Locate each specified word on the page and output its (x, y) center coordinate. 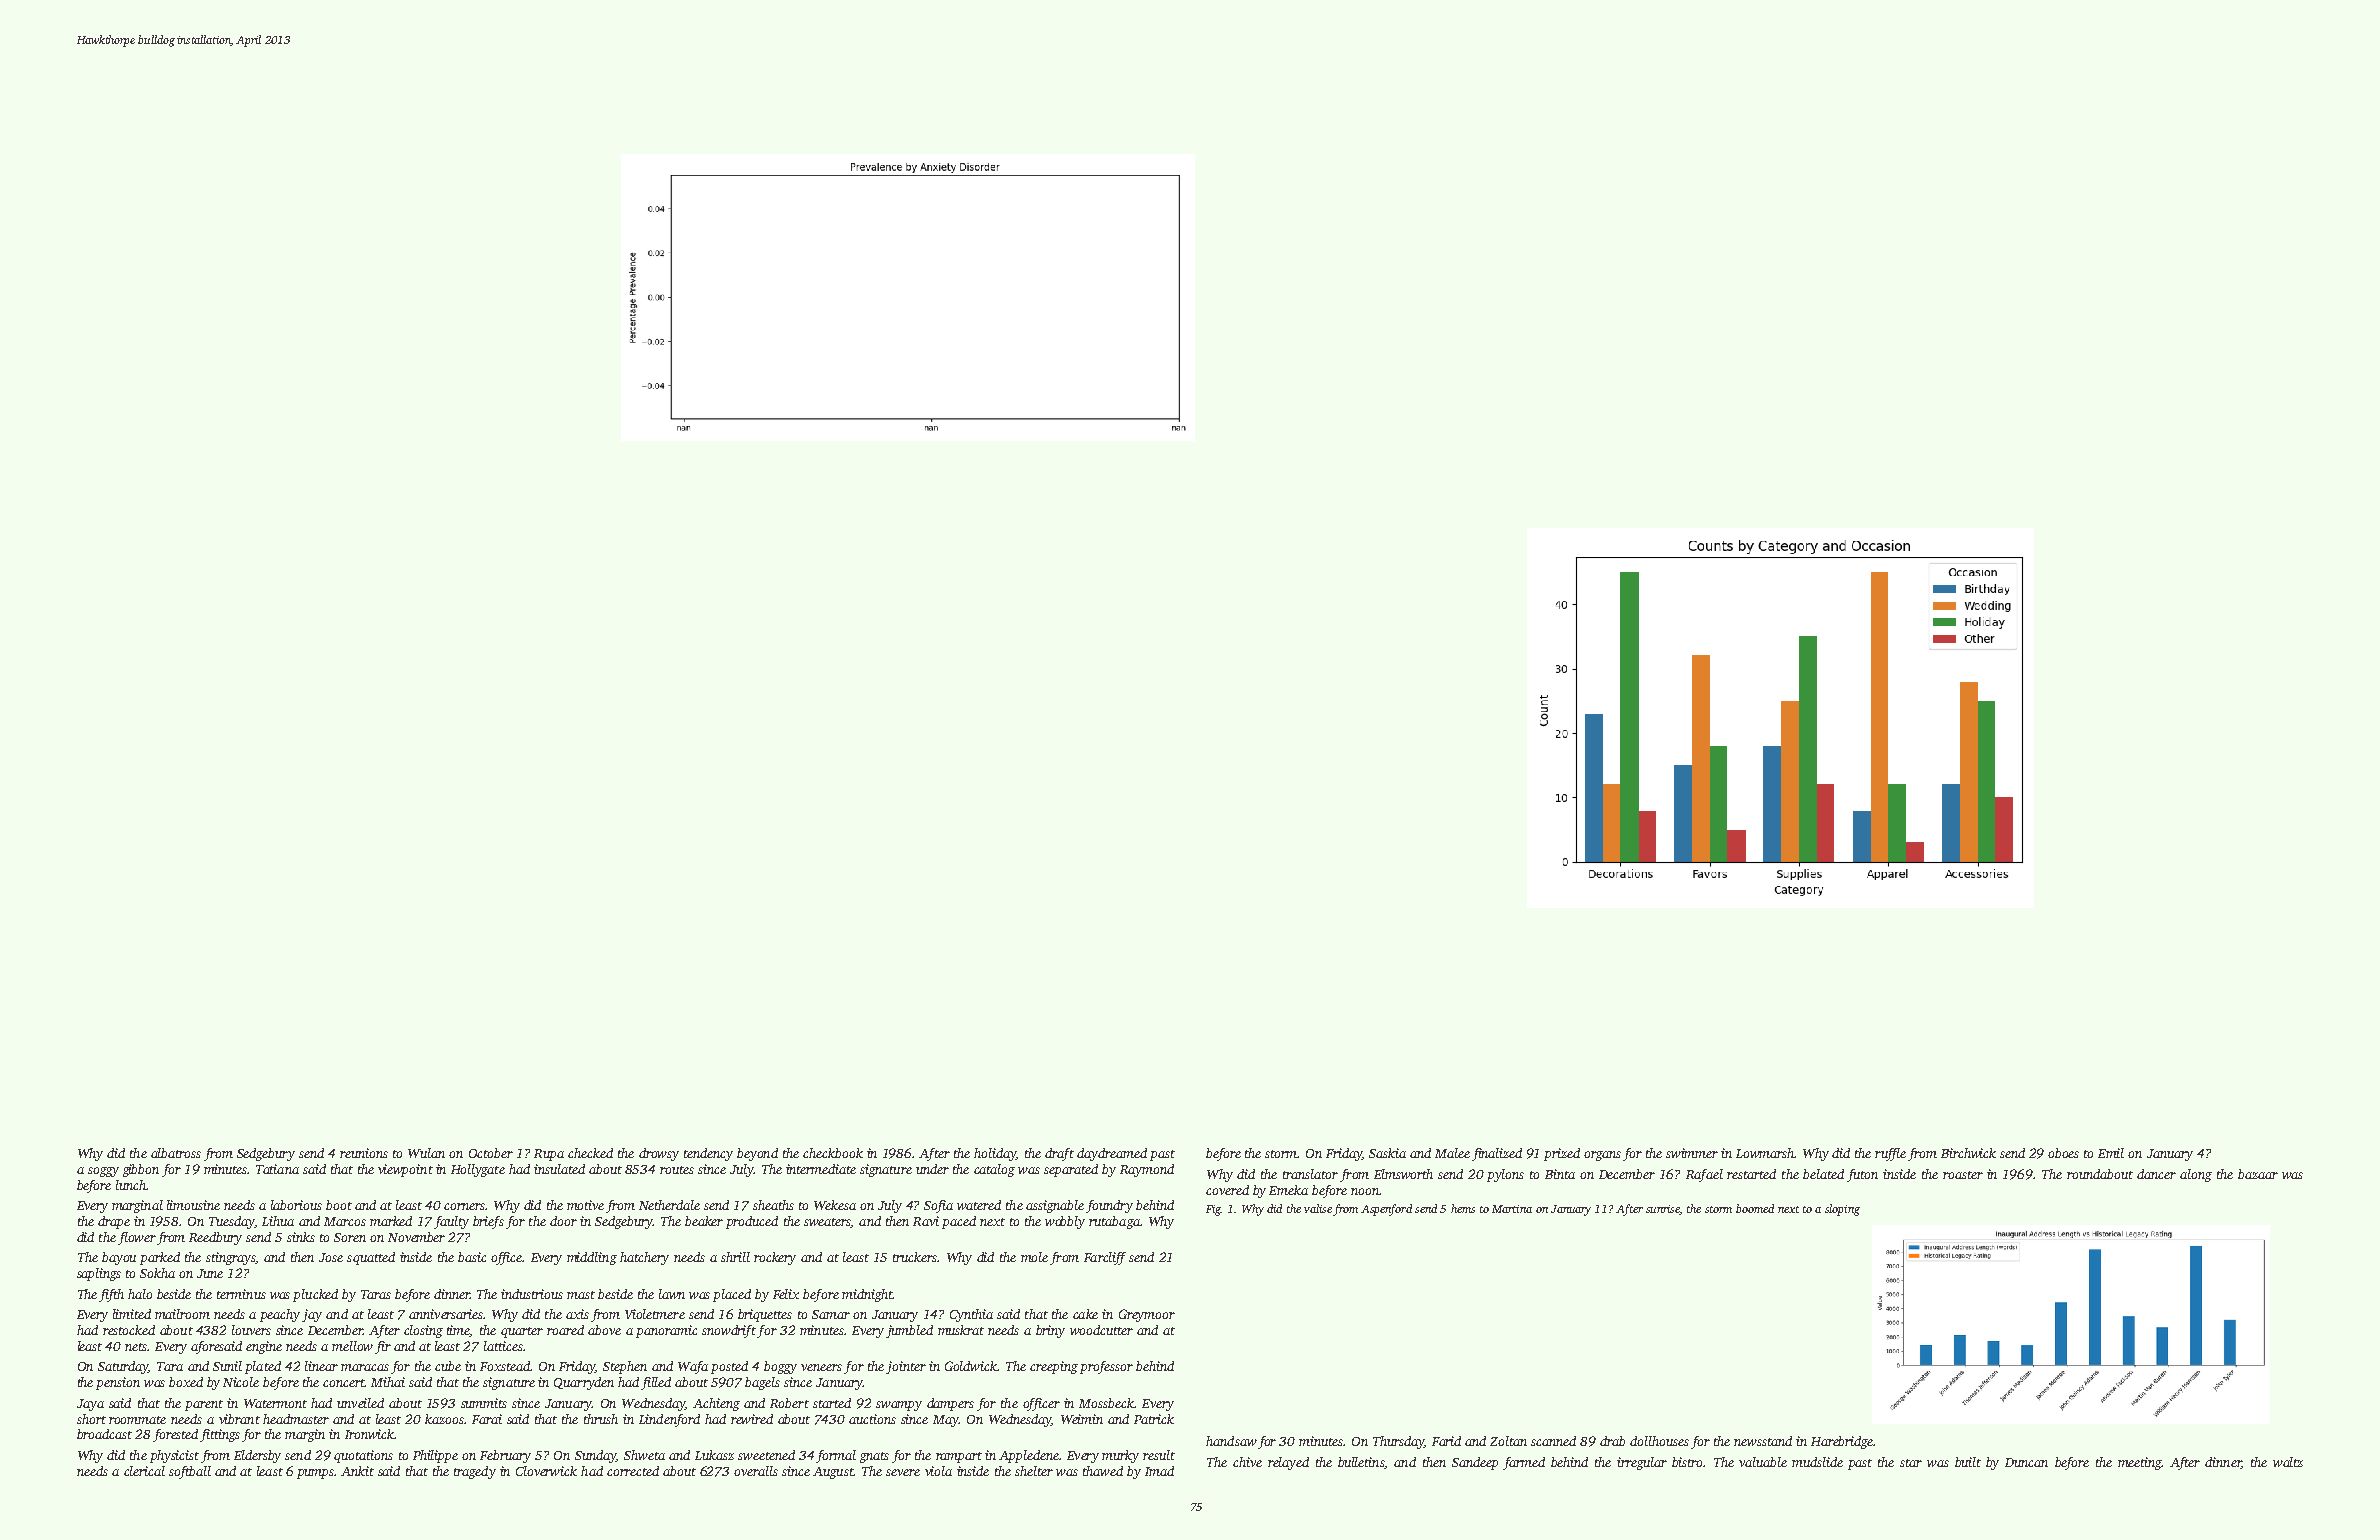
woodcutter (1101, 1330)
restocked (129, 1330)
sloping (1842, 1210)
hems (1463, 1208)
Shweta (644, 1455)
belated (1823, 1174)
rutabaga (1114, 1222)
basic (472, 1257)
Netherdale (669, 1205)
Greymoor (1147, 1315)
